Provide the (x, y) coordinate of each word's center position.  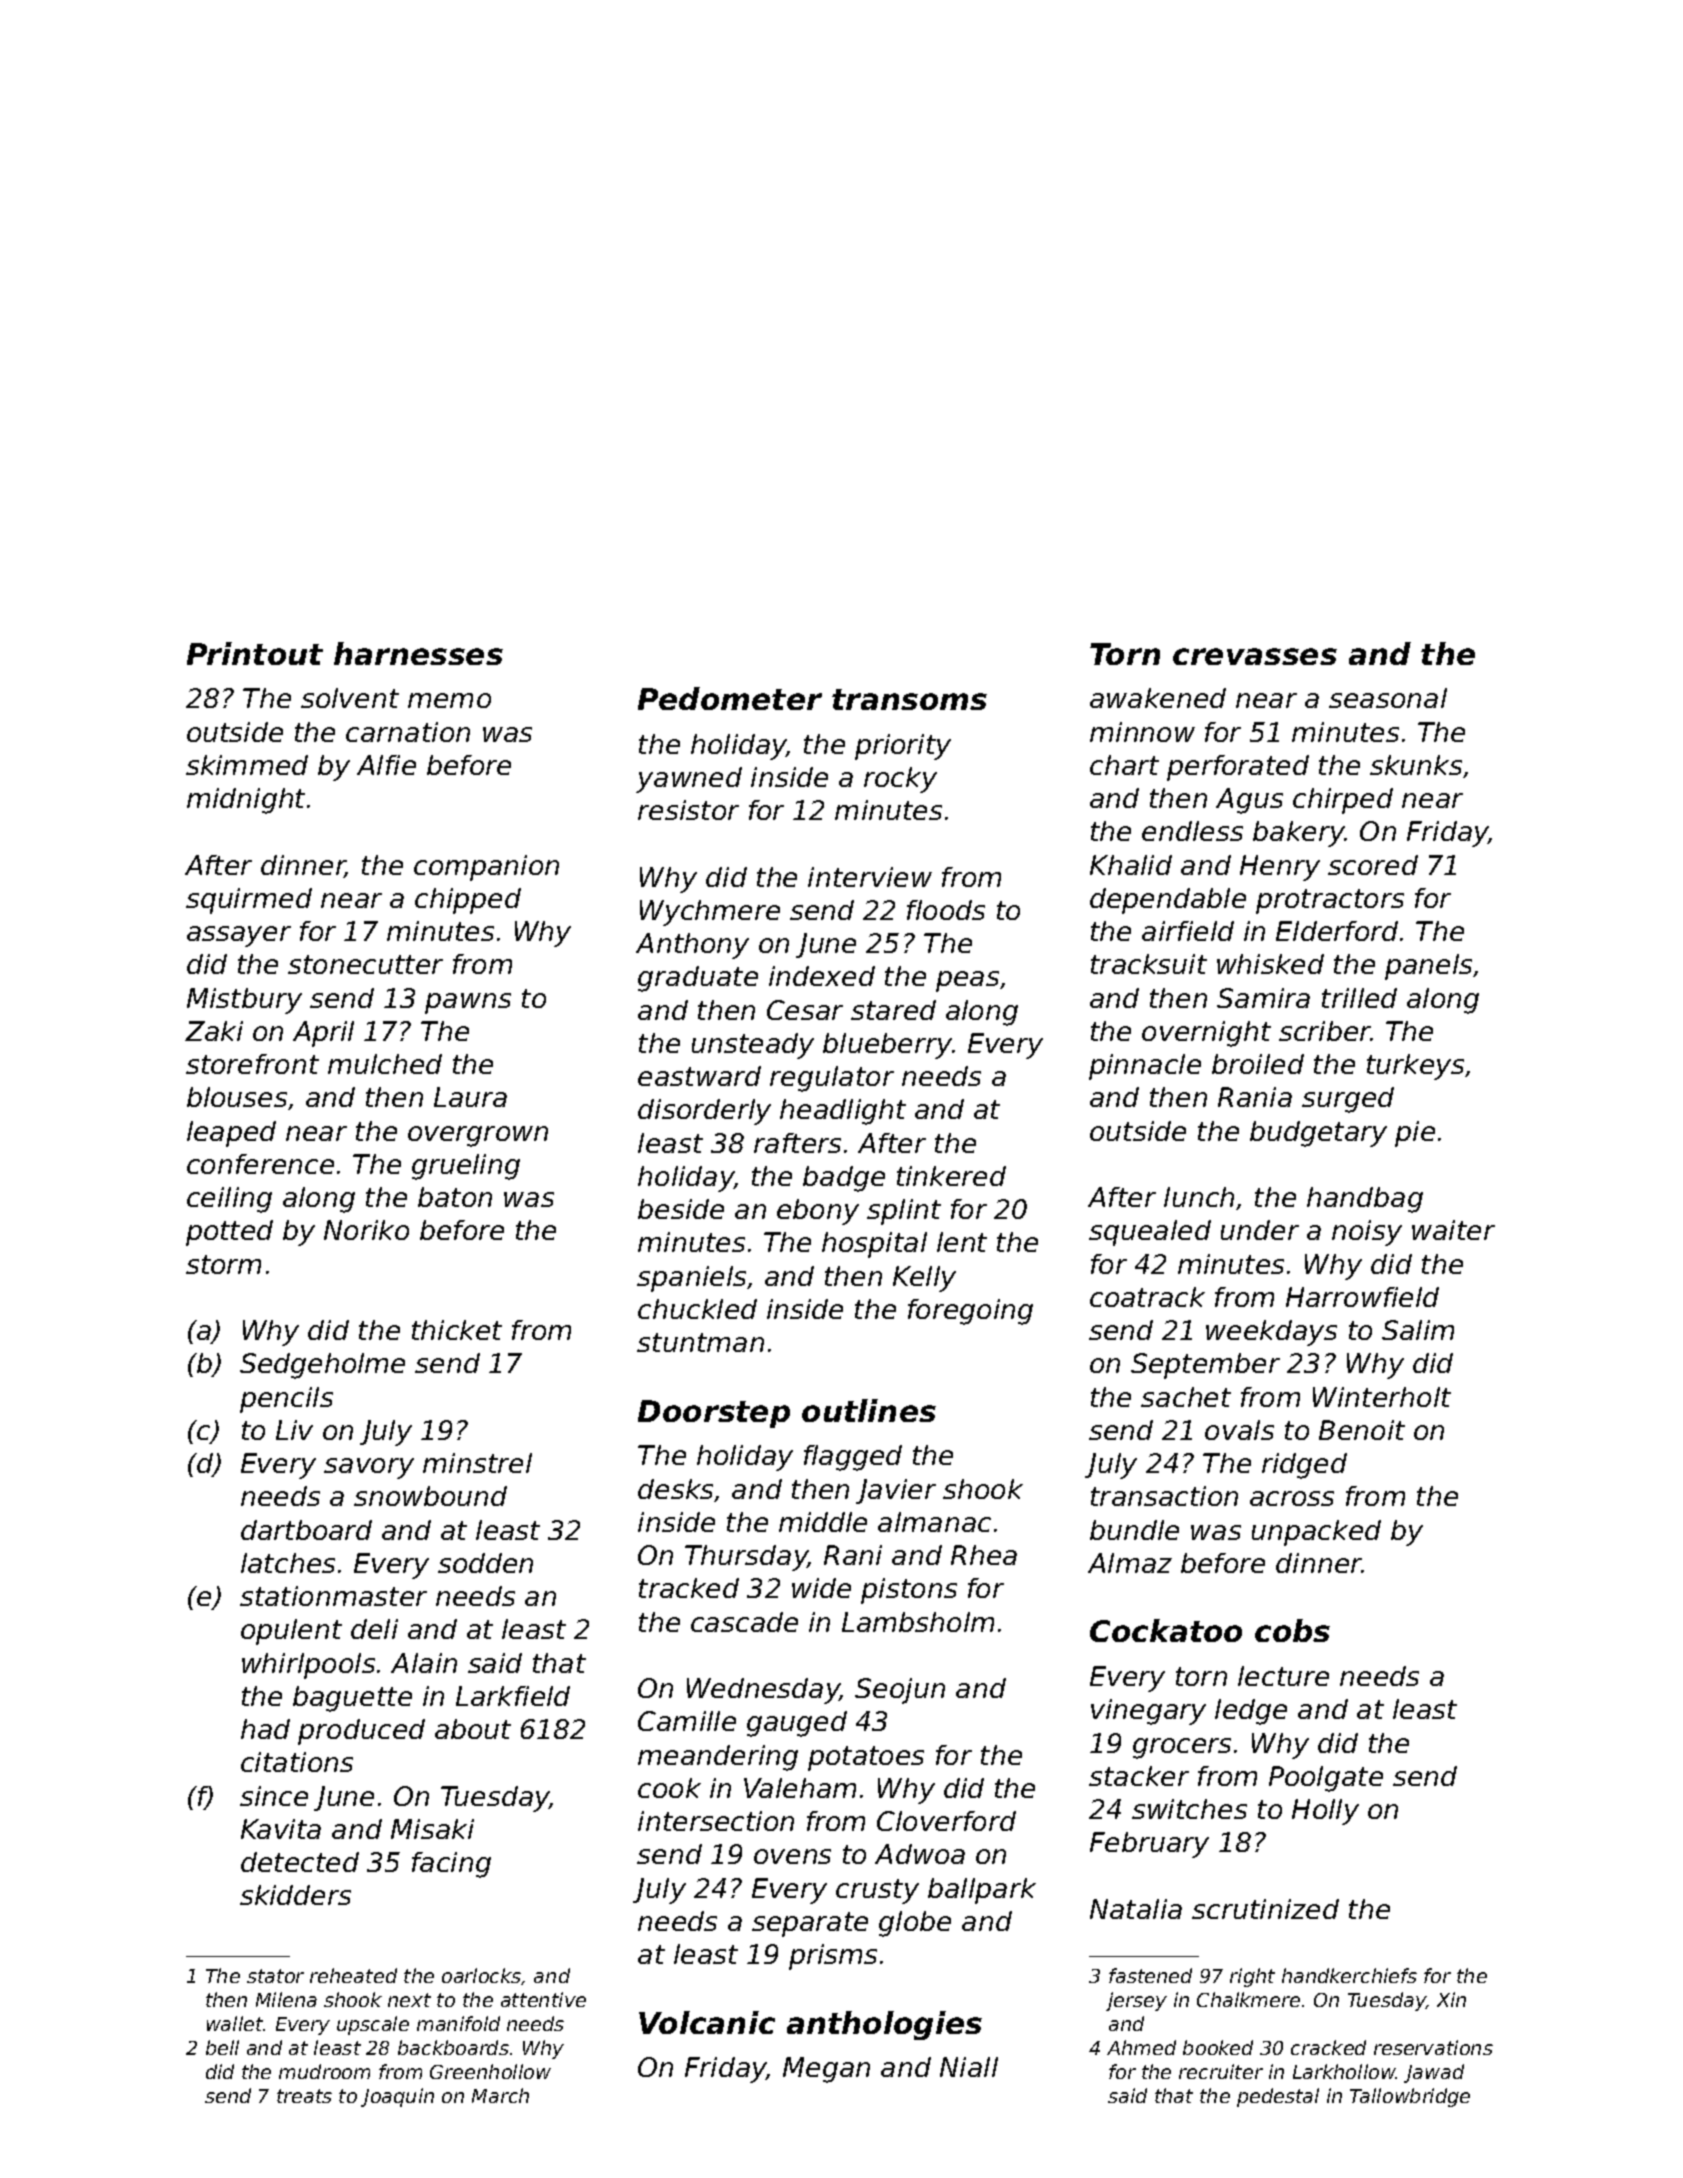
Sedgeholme (322, 1366)
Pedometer (730, 698)
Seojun (900, 1691)
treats (304, 2096)
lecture (1283, 1676)
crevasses (1255, 656)
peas (967, 981)
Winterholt (1382, 1397)
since (274, 1796)
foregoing (970, 1312)
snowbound (430, 1496)
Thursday (746, 1558)
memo (449, 700)
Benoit (1362, 1430)
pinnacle (1145, 1067)
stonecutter (365, 964)
